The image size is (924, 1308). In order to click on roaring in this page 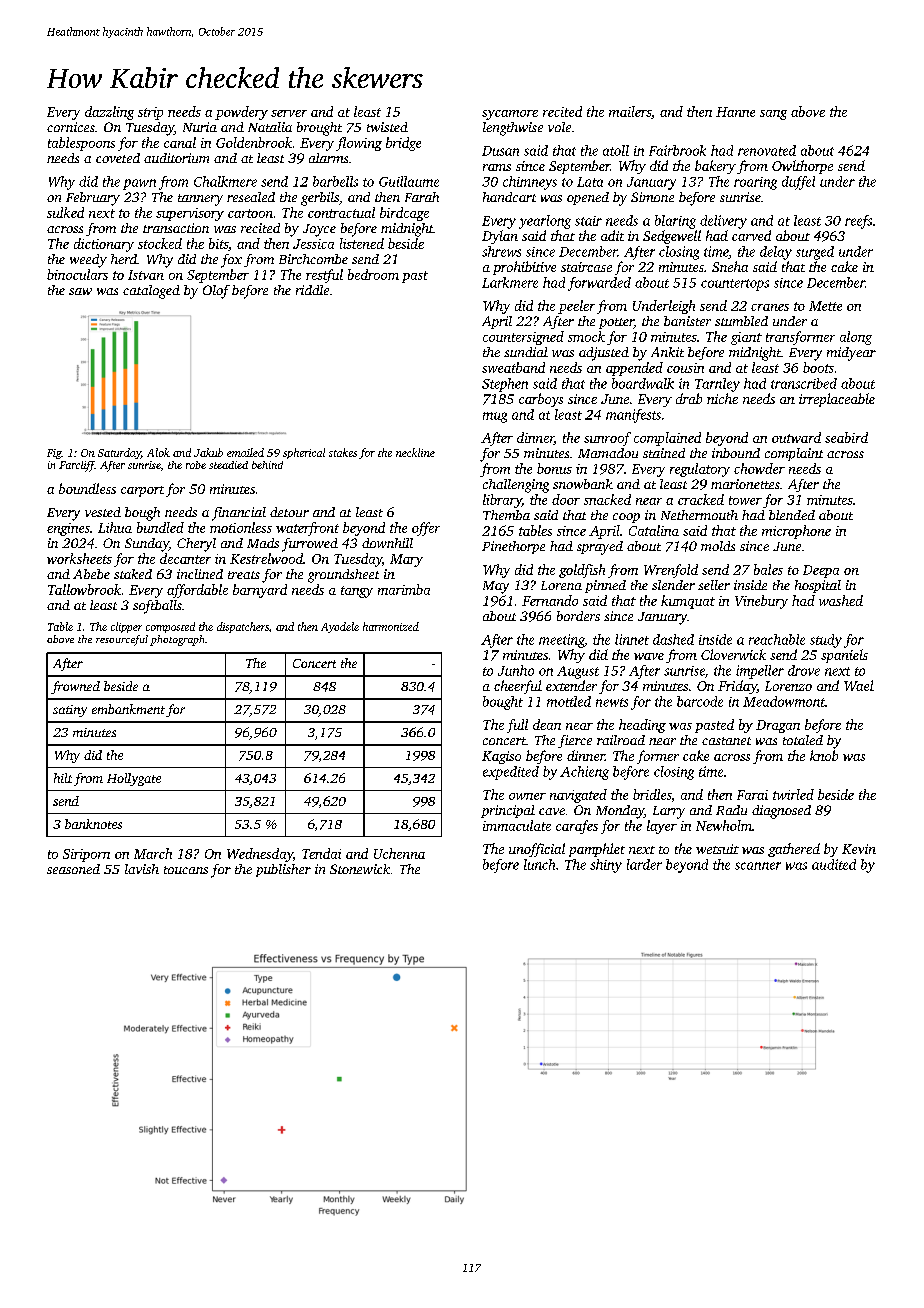, I will do `click(755, 183)`.
